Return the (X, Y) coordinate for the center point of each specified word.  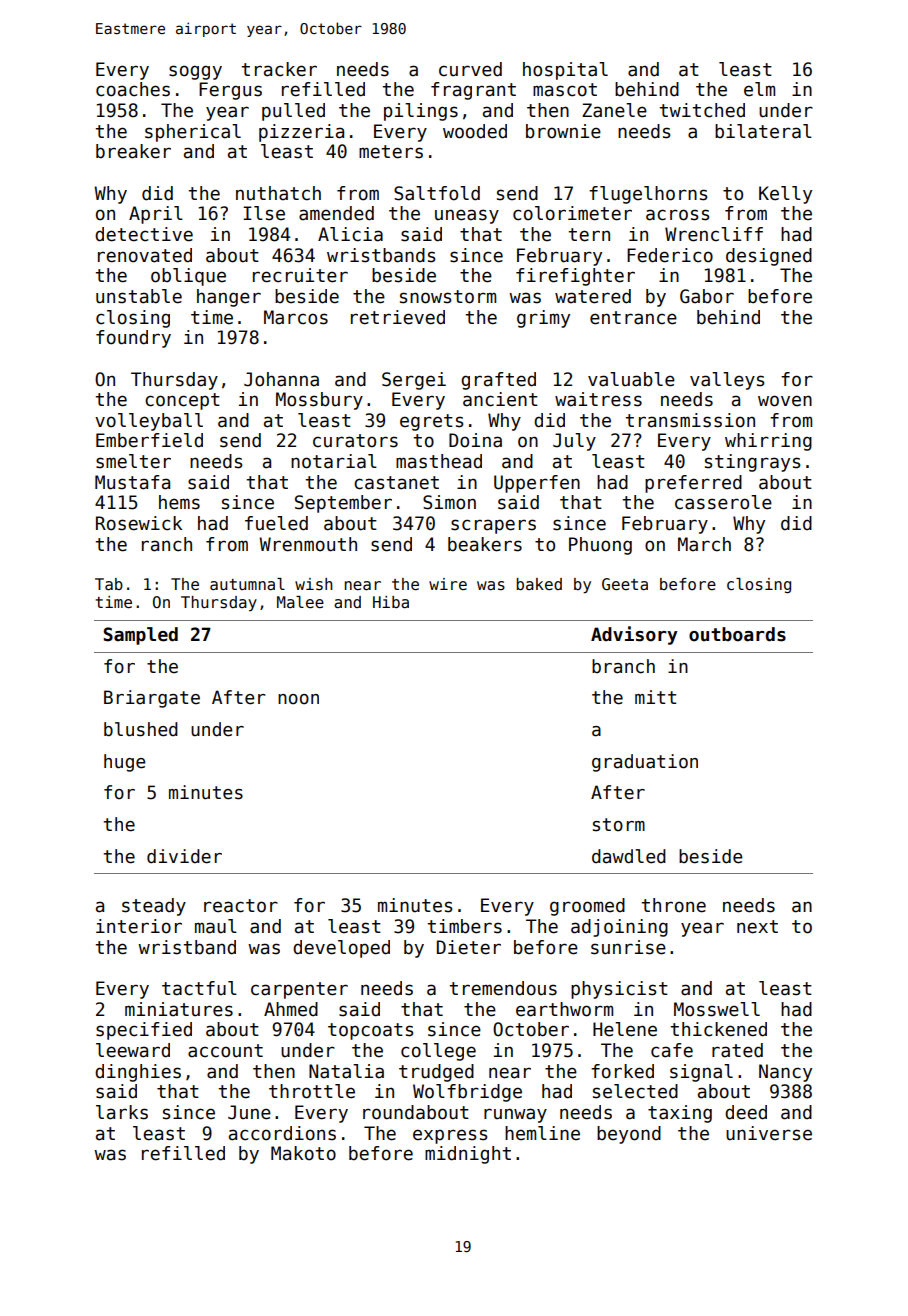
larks (122, 1112)
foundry (133, 339)
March (704, 544)
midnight (468, 1155)
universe (769, 1133)
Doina (475, 440)
